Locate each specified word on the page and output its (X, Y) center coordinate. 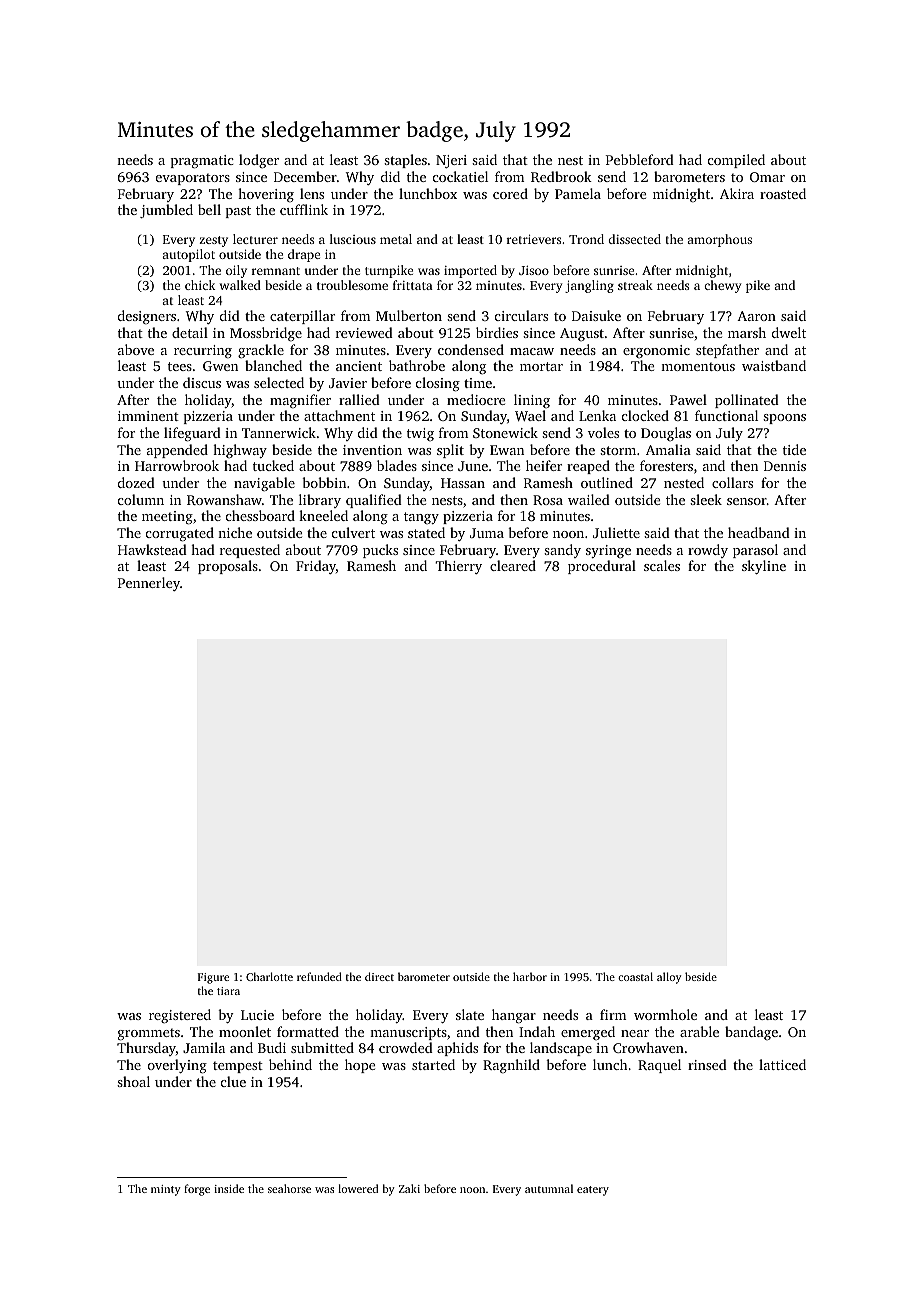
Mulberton (409, 315)
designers (147, 317)
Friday (316, 567)
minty (166, 1190)
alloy (669, 978)
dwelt (789, 332)
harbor (530, 976)
